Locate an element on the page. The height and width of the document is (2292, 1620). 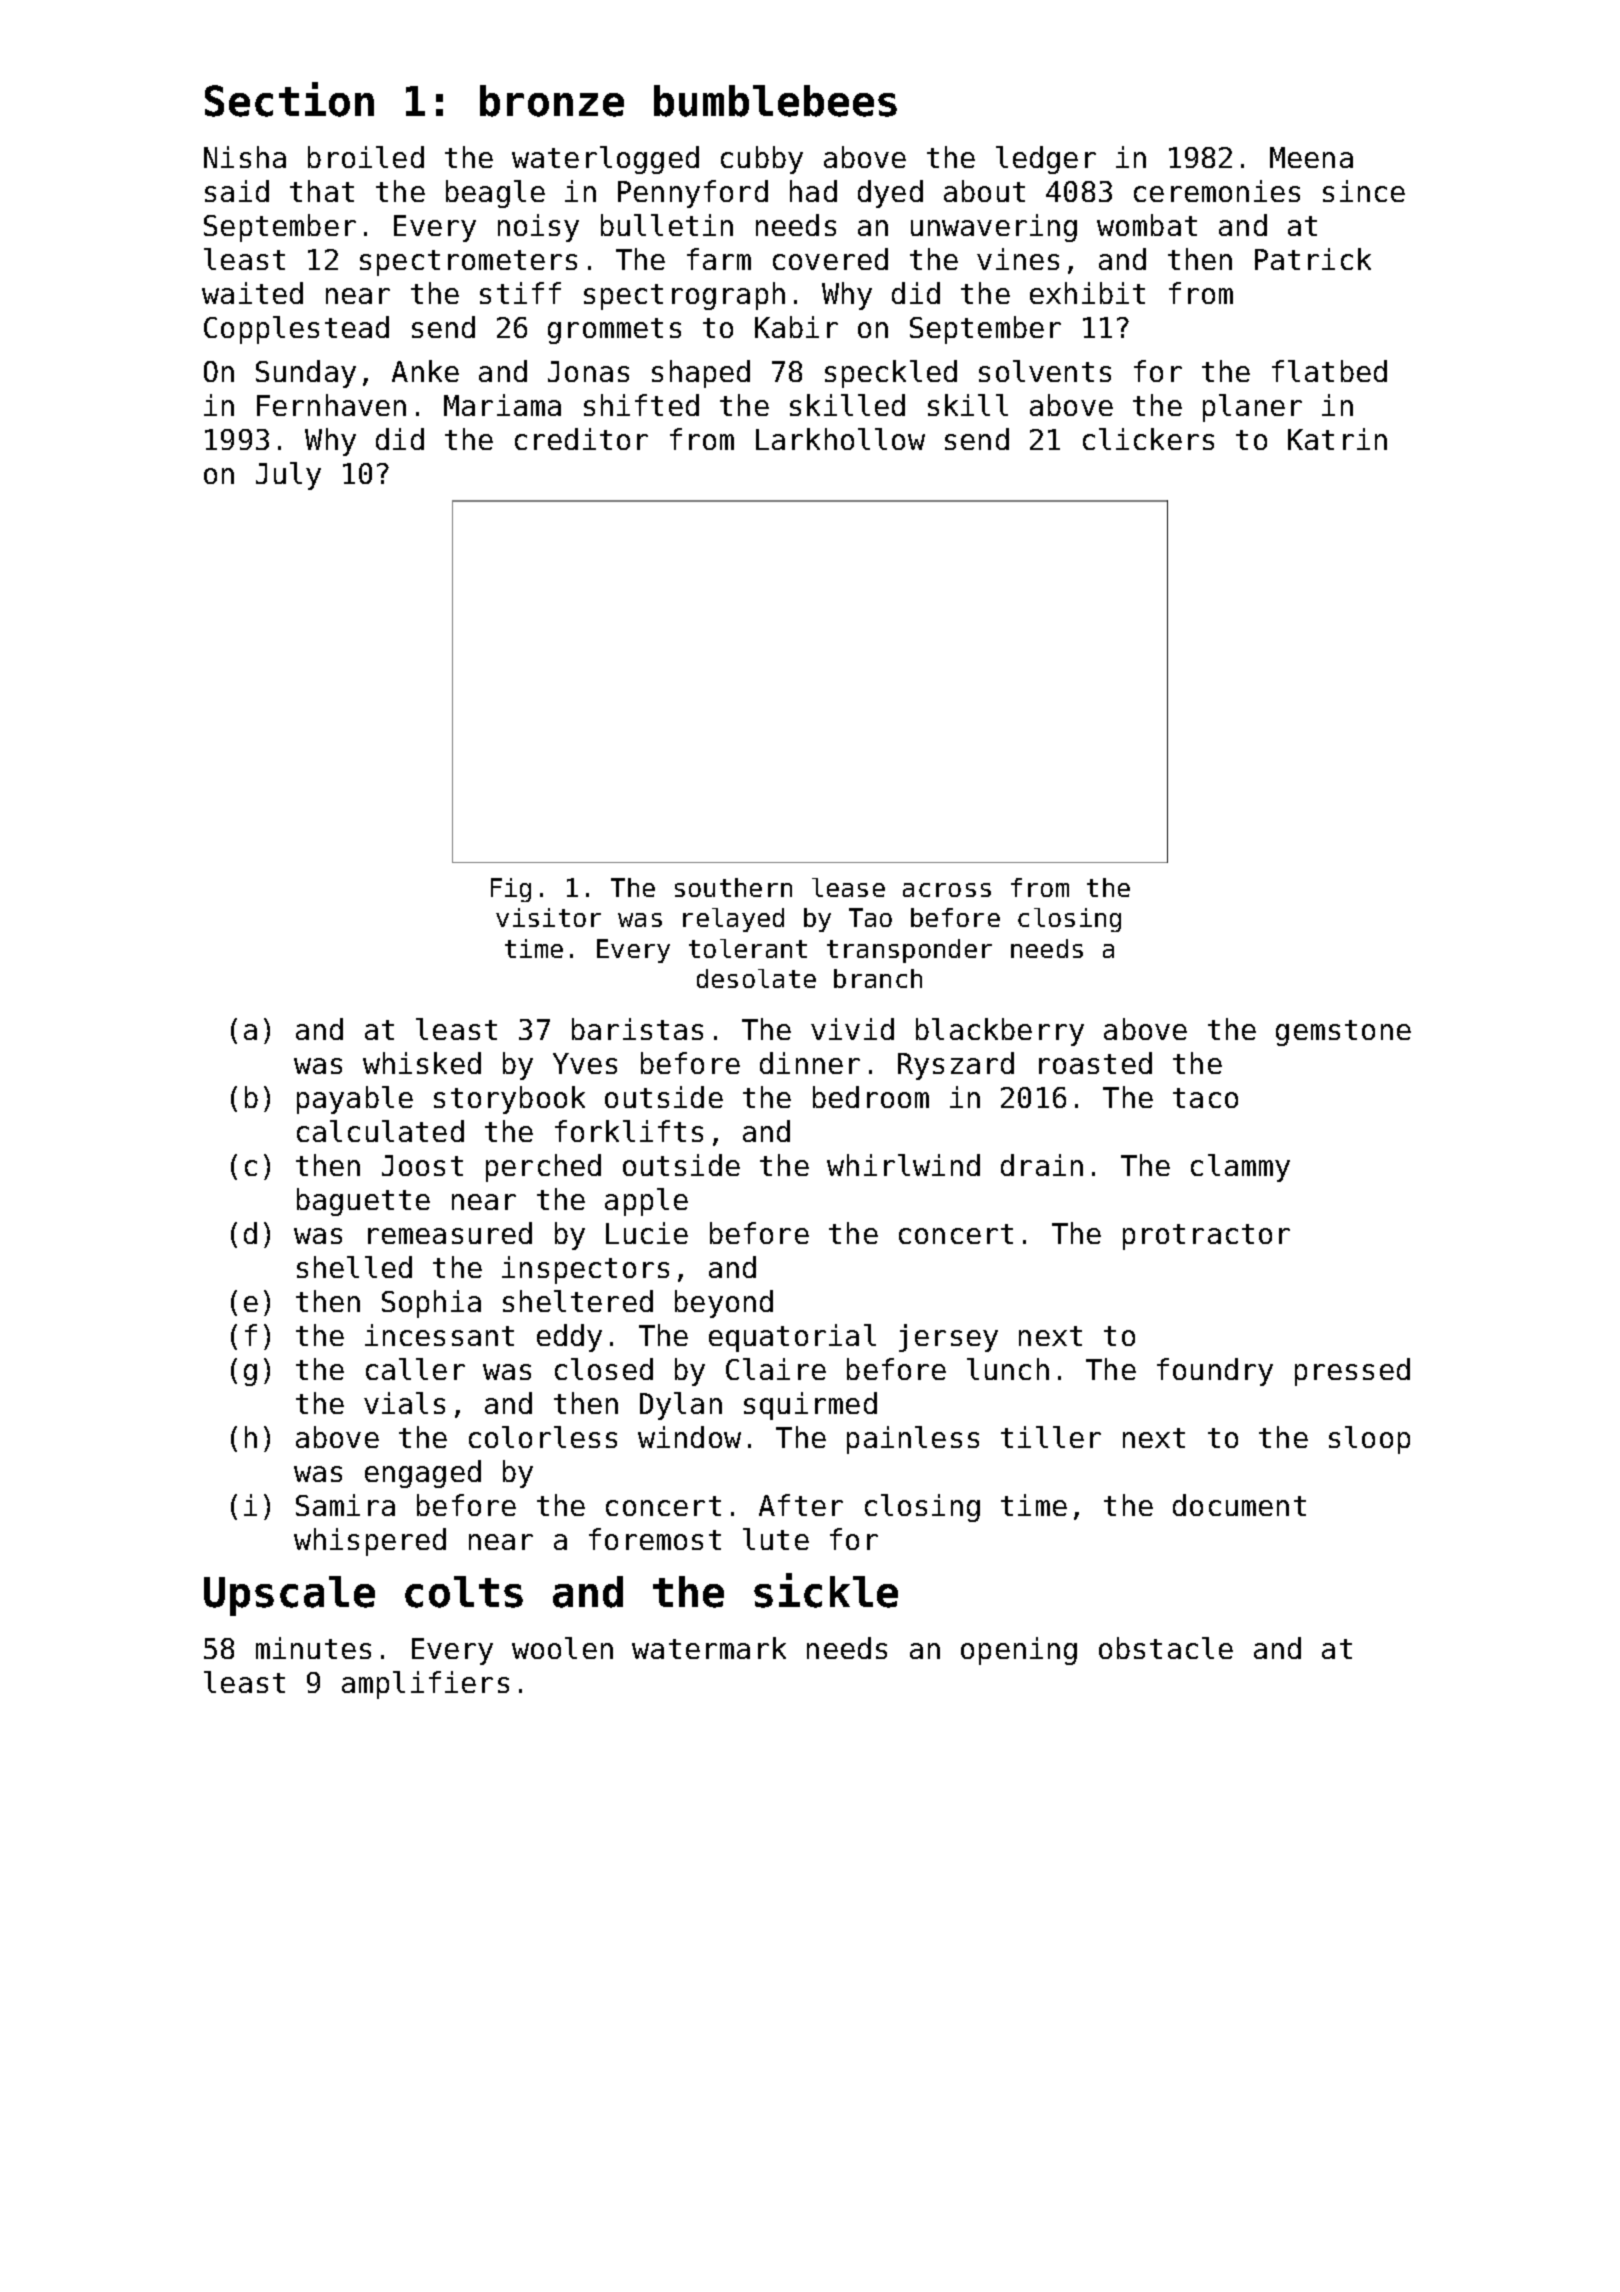
Samira is located at coordinates (345, 1505).
